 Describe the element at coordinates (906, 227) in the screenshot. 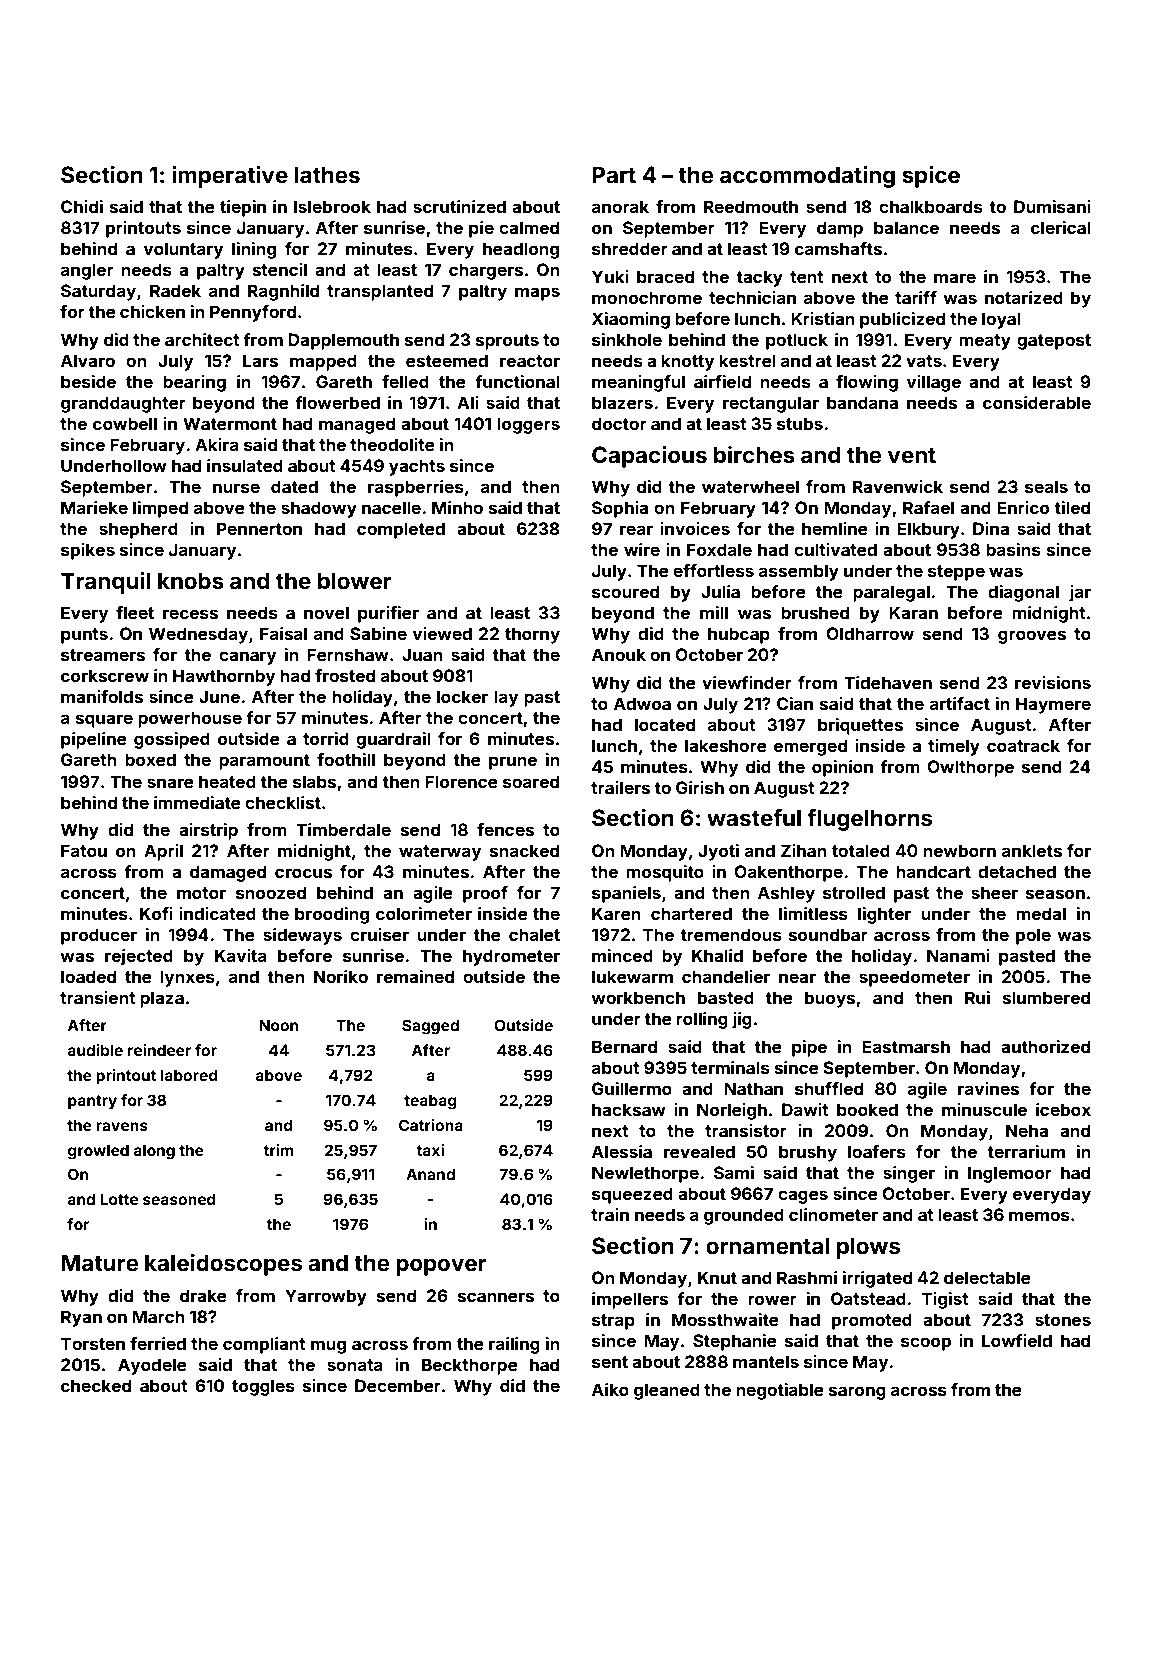

I see `balance` at that location.
